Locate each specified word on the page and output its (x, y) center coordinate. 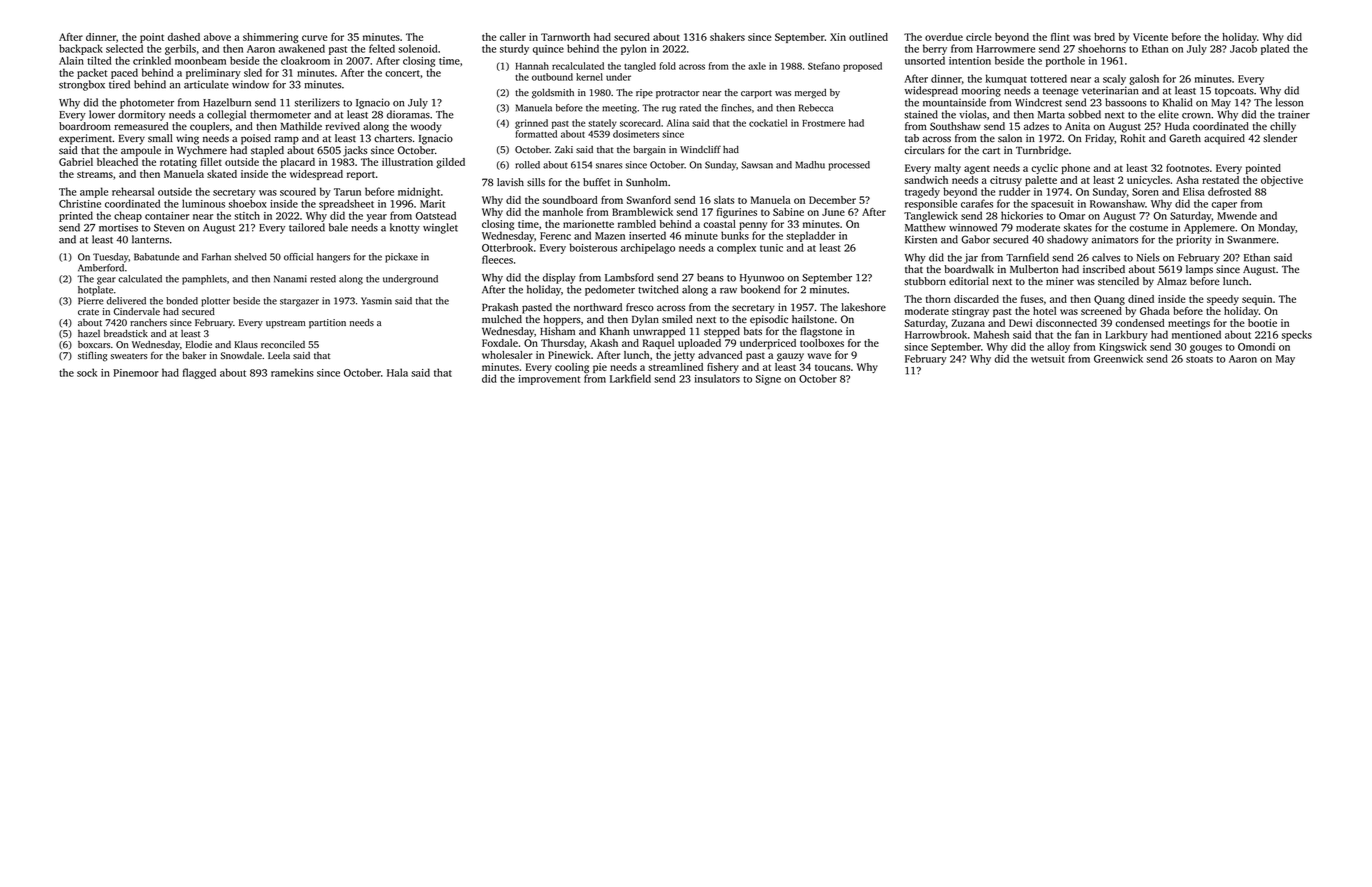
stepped (722, 332)
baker (194, 355)
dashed (184, 37)
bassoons (1126, 102)
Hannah (532, 66)
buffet (596, 182)
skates (1078, 227)
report (361, 175)
